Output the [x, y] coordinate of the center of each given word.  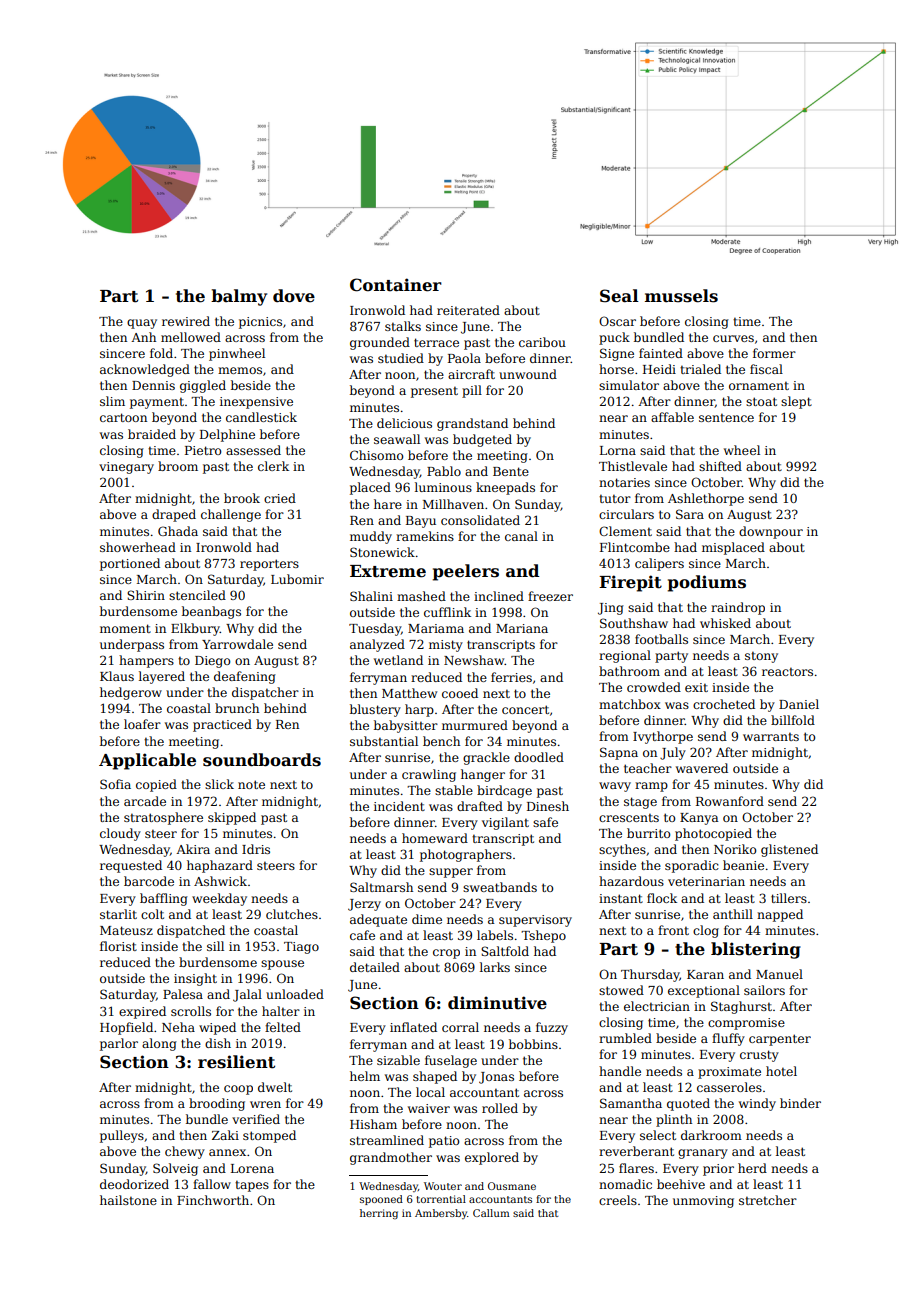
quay [142, 324]
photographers [466, 855]
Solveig [175, 1169]
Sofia [115, 784]
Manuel [779, 974]
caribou [542, 342]
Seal [619, 296]
